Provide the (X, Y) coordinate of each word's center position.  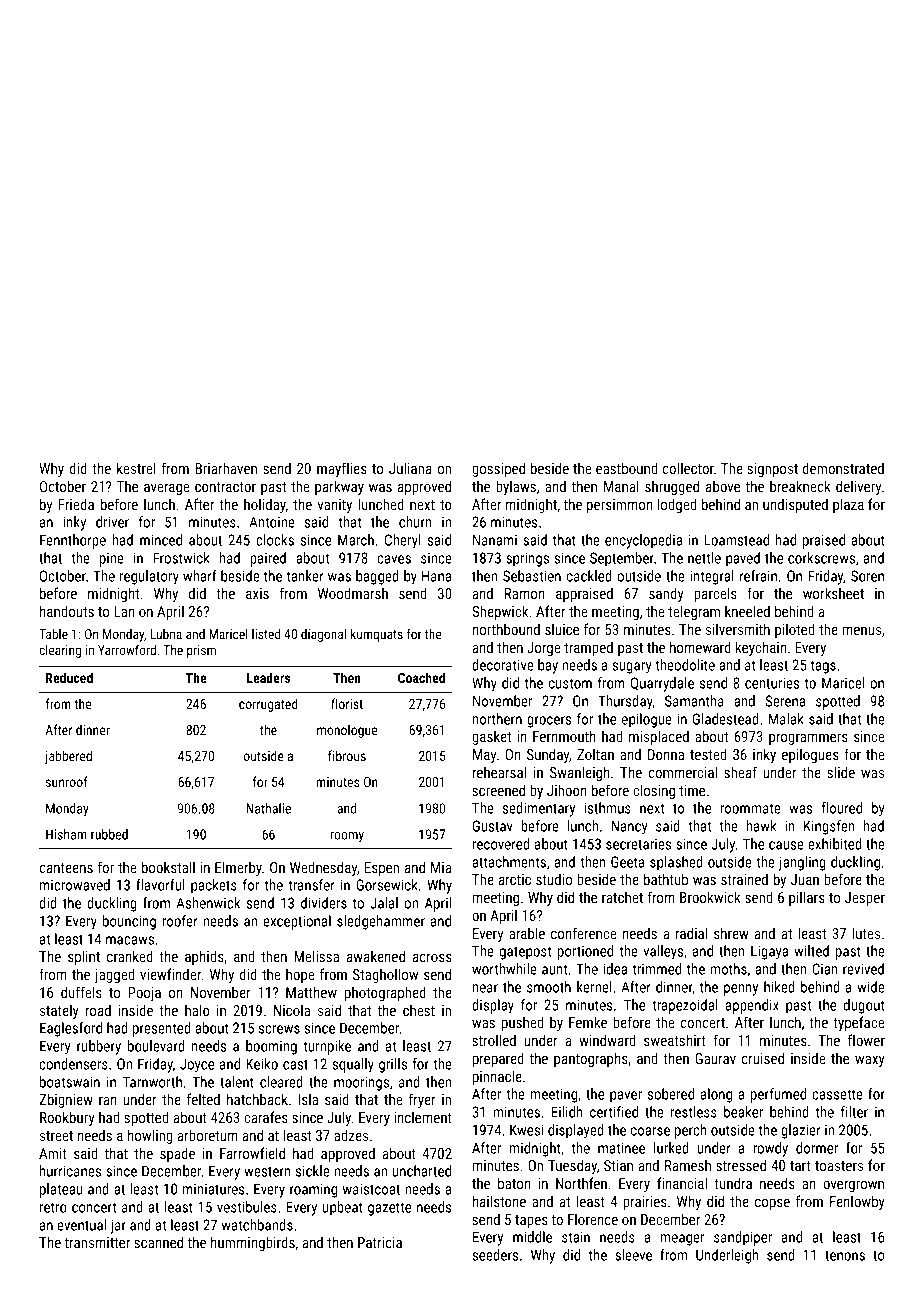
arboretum (207, 1135)
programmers (808, 739)
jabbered (68, 757)
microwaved (75, 885)
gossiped (498, 469)
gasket (491, 737)
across (432, 958)
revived (863, 969)
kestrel (136, 468)
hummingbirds (253, 1243)
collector (688, 468)
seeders (495, 1255)
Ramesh (688, 1165)
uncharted (422, 1171)
